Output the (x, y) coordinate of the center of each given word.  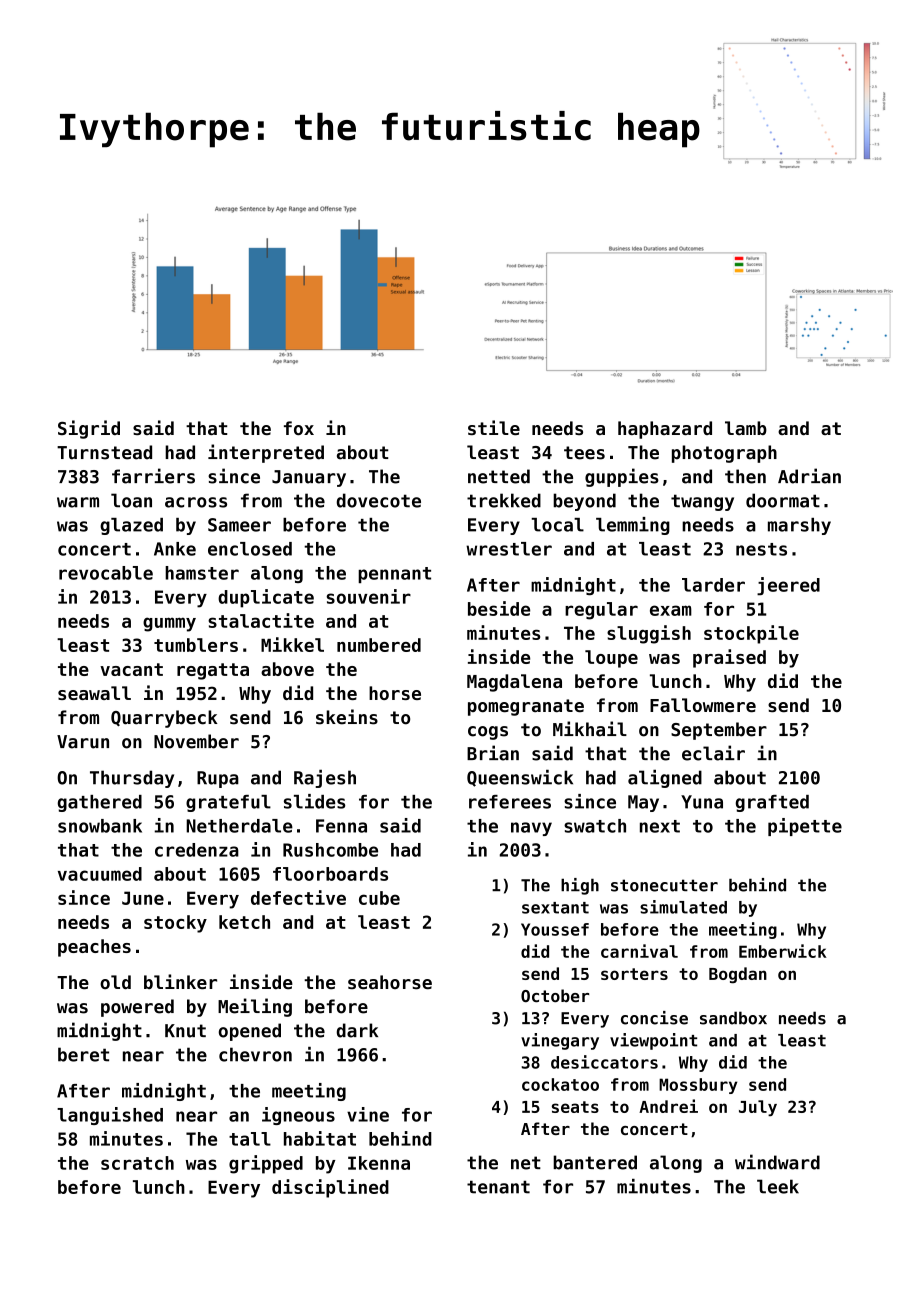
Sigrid (89, 429)
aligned (665, 779)
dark (357, 1030)
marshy (799, 526)
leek (778, 1186)
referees (510, 802)
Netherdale (239, 826)
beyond (584, 502)
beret (83, 1054)
